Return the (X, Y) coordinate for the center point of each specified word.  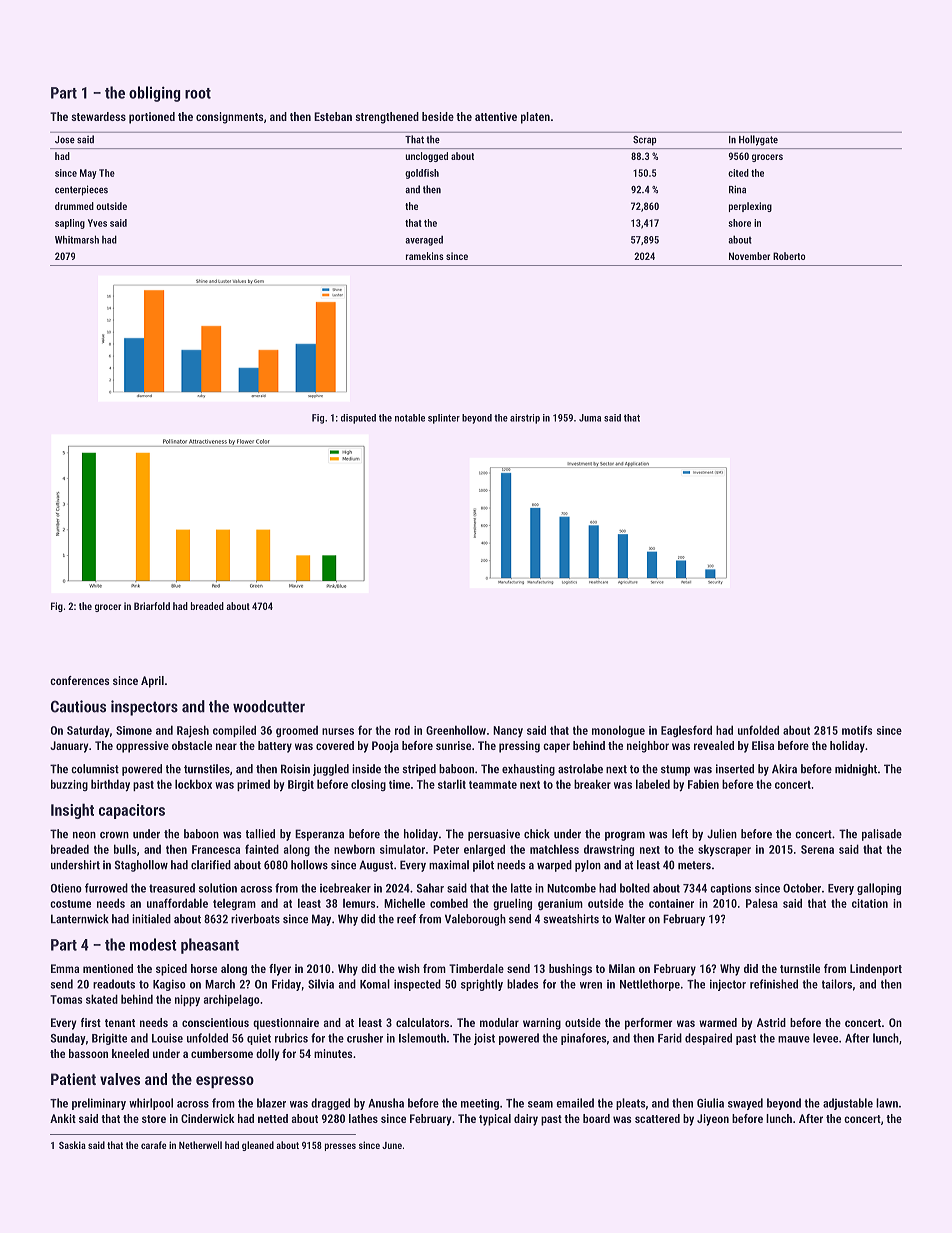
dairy (526, 1120)
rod (402, 730)
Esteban (333, 116)
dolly (268, 1055)
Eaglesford (686, 731)
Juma (590, 418)
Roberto (789, 256)
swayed (745, 1104)
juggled (331, 770)
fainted (262, 849)
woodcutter (269, 706)
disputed (358, 419)
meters (694, 865)
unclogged (426, 157)
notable (410, 418)
